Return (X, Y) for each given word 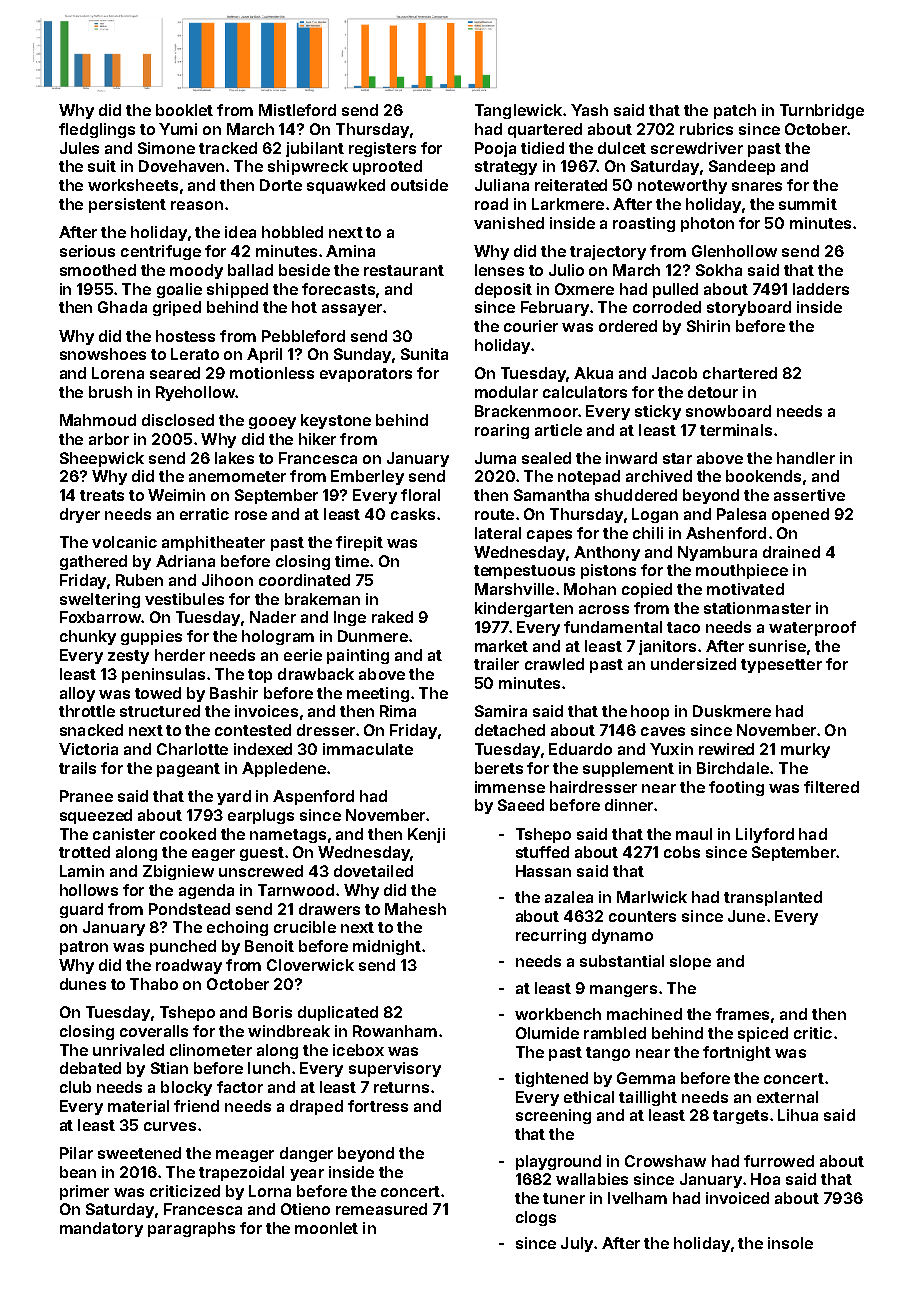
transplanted (773, 898)
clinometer (211, 1050)
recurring (551, 936)
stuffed (542, 852)
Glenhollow (734, 251)
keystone (336, 421)
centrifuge (161, 252)
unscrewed (261, 871)
